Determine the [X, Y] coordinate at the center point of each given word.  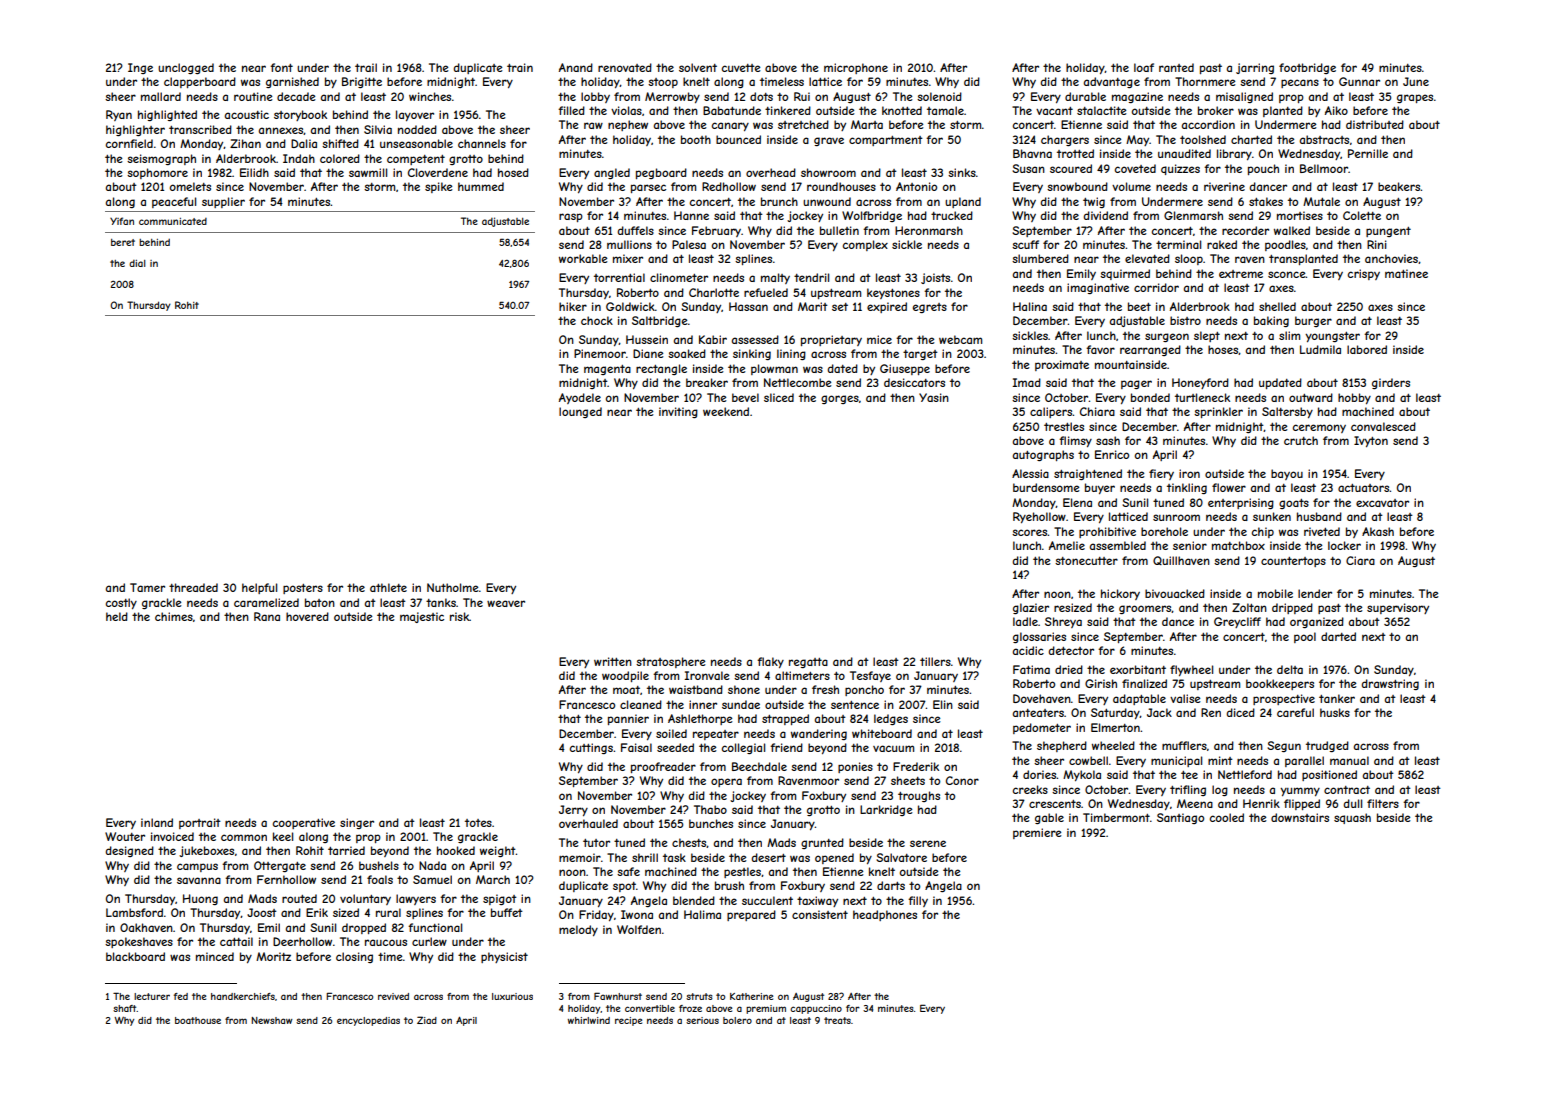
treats [837, 1020]
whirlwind [589, 1020]
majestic [422, 617]
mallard [161, 96]
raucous [386, 942]
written [613, 661]
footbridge [1307, 68]
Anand [576, 67]
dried [1069, 669]
